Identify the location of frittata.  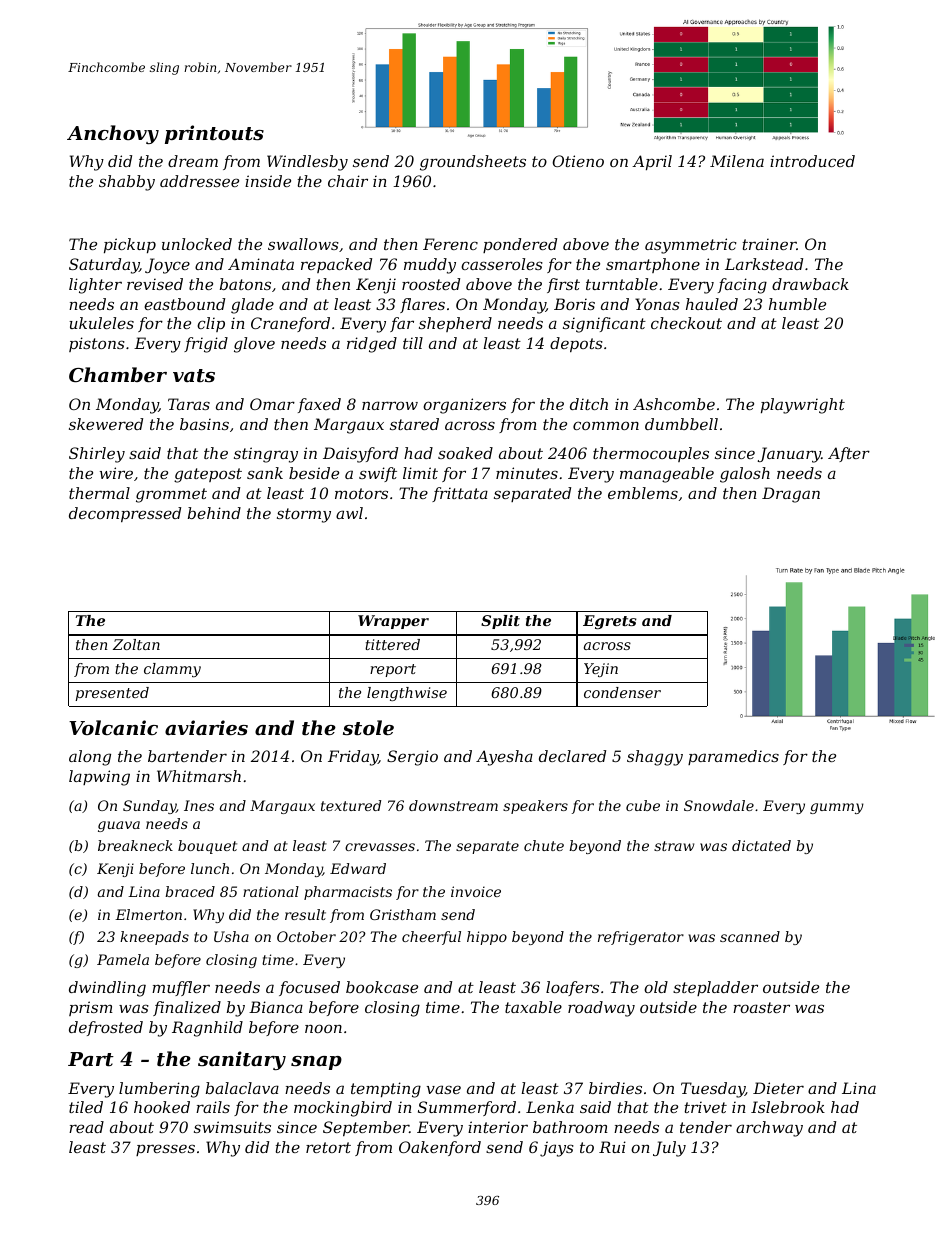
(460, 494).
